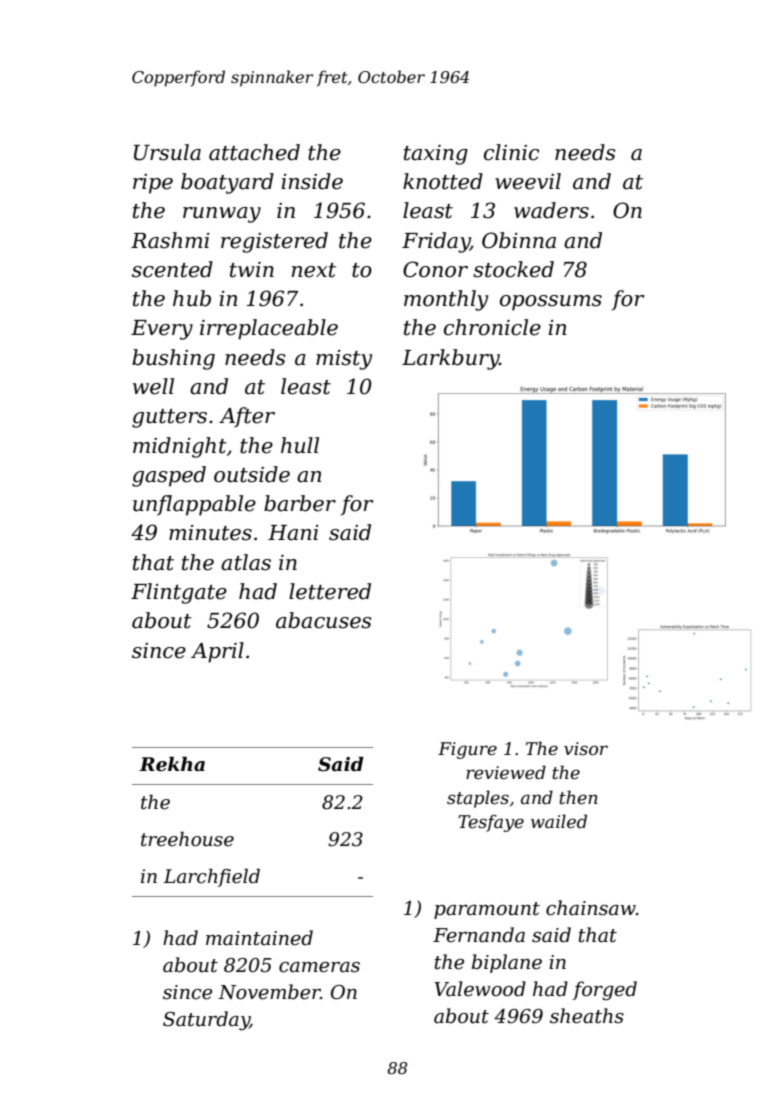  Describe the element at coordinates (586, 748) in the image. I see `visor` at that location.
